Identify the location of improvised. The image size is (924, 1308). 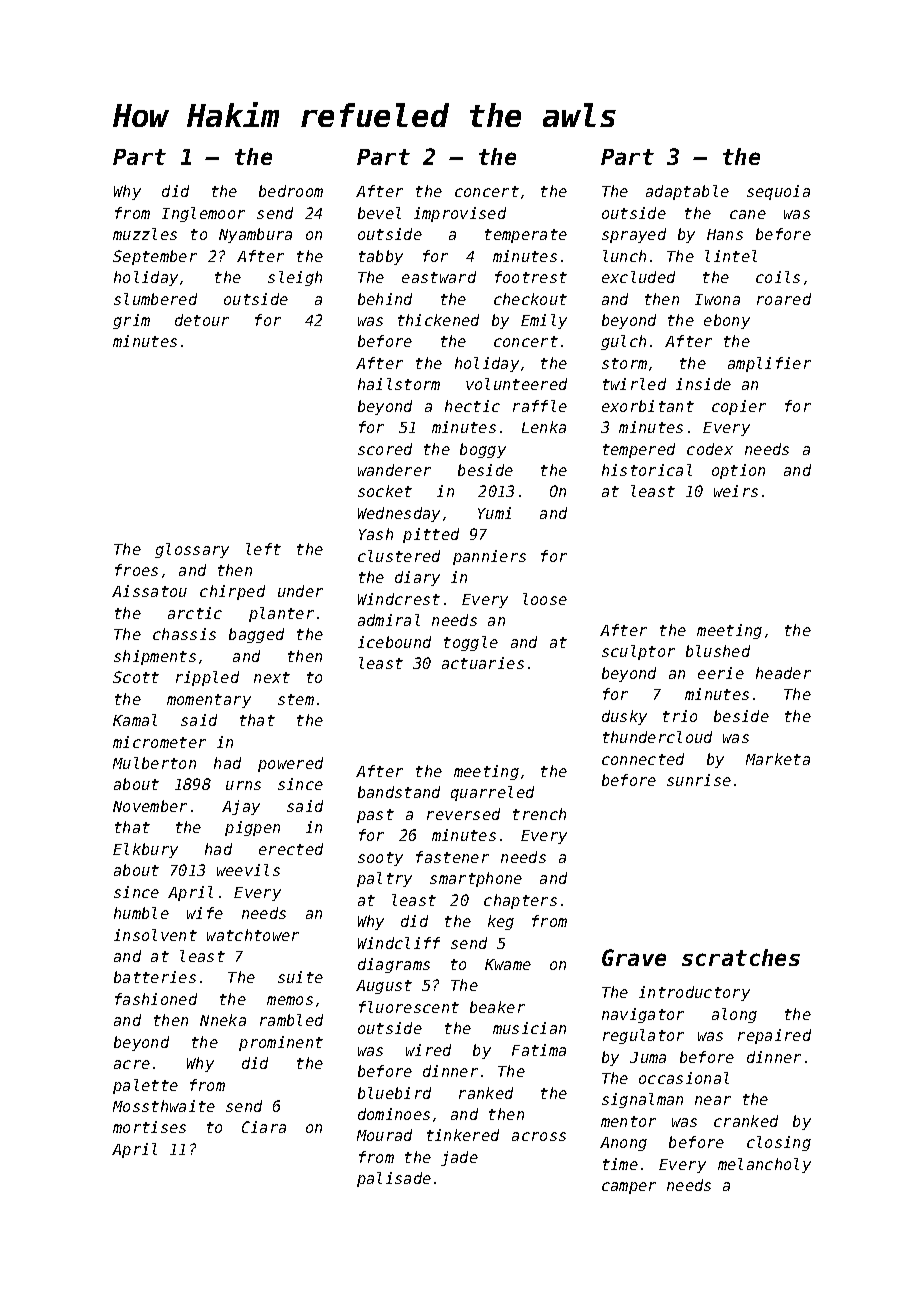
(460, 214).
